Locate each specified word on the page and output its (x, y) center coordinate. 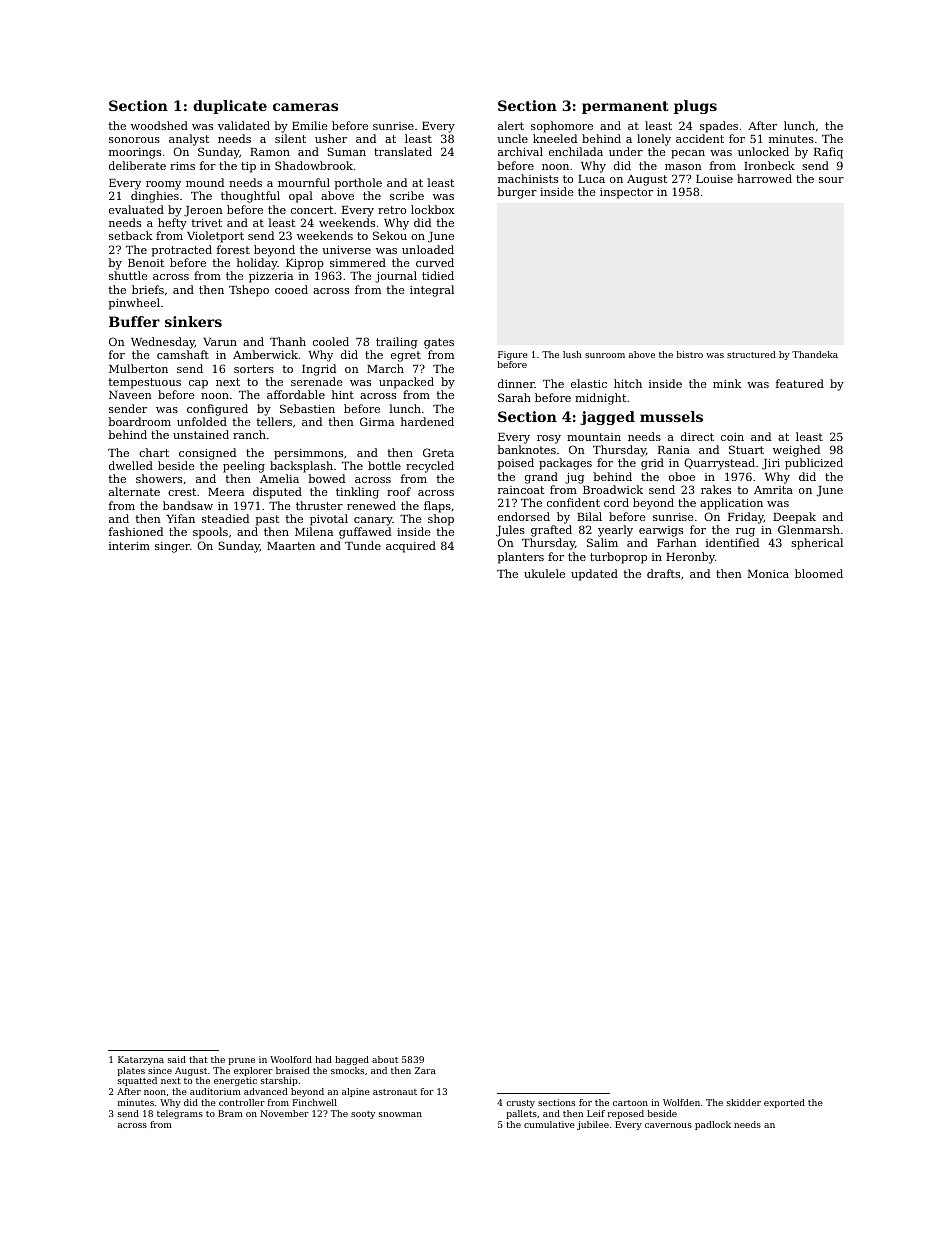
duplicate (230, 107)
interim (129, 546)
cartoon (630, 1103)
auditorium (215, 1091)
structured (751, 354)
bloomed (819, 573)
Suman (347, 151)
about (385, 1059)
